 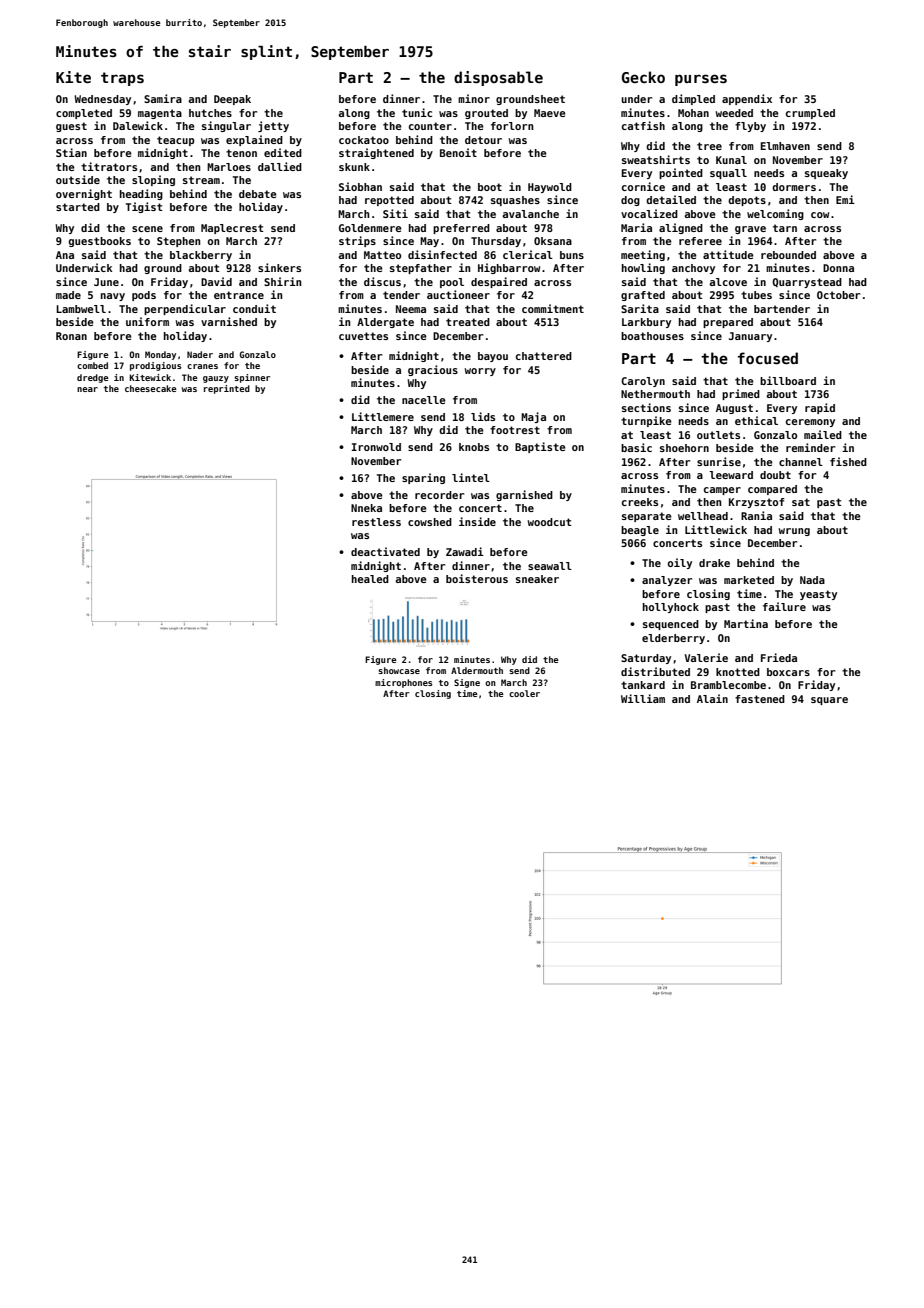 What do you see at coordinates (498, 78) in the screenshot?
I see `disposable` at bounding box center [498, 78].
